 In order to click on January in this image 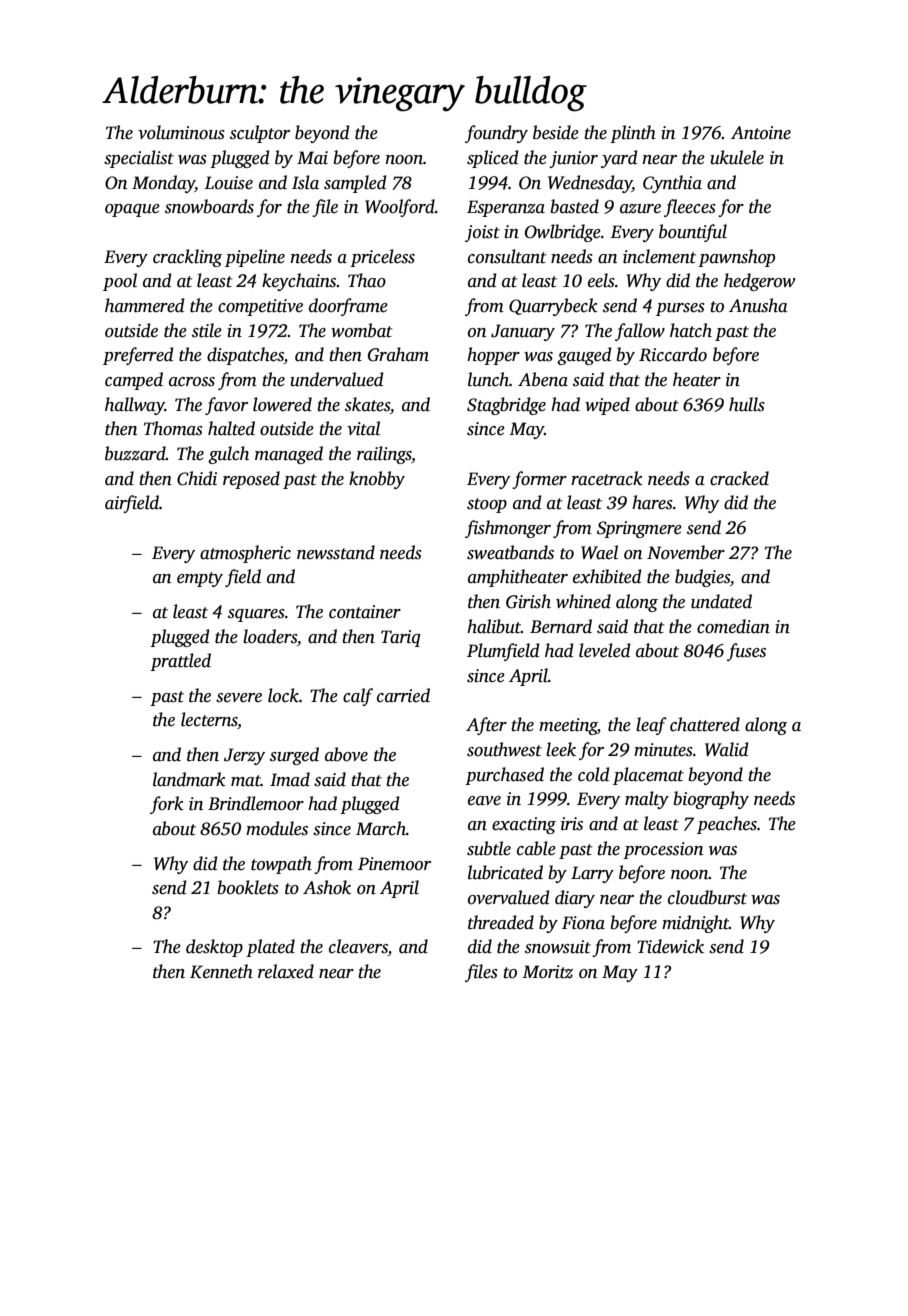, I will do `click(523, 332)`.
